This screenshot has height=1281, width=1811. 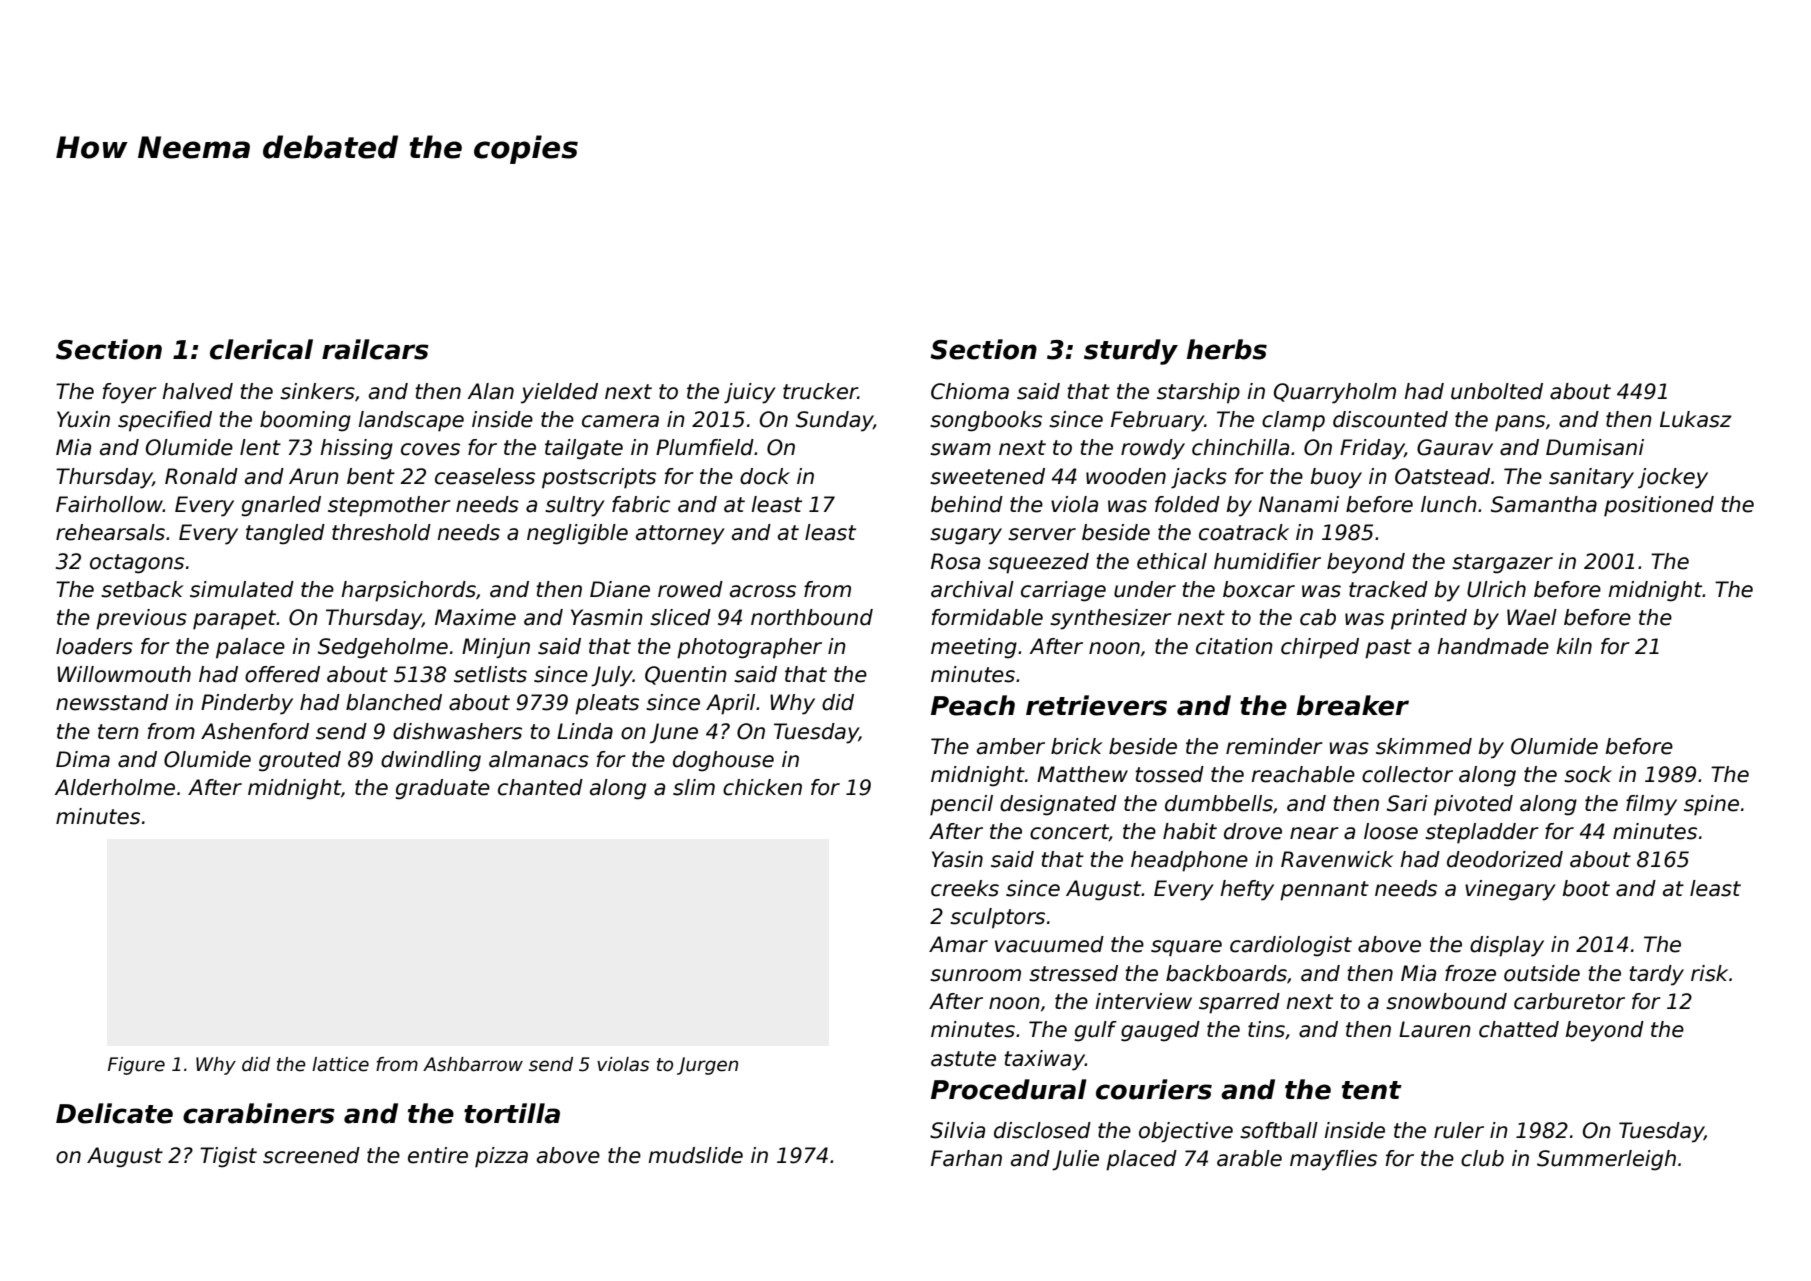 What do you see at coordinates (110, 532) in the screenshot?
I see `rehearsals` at bounding box center [110, 532].
